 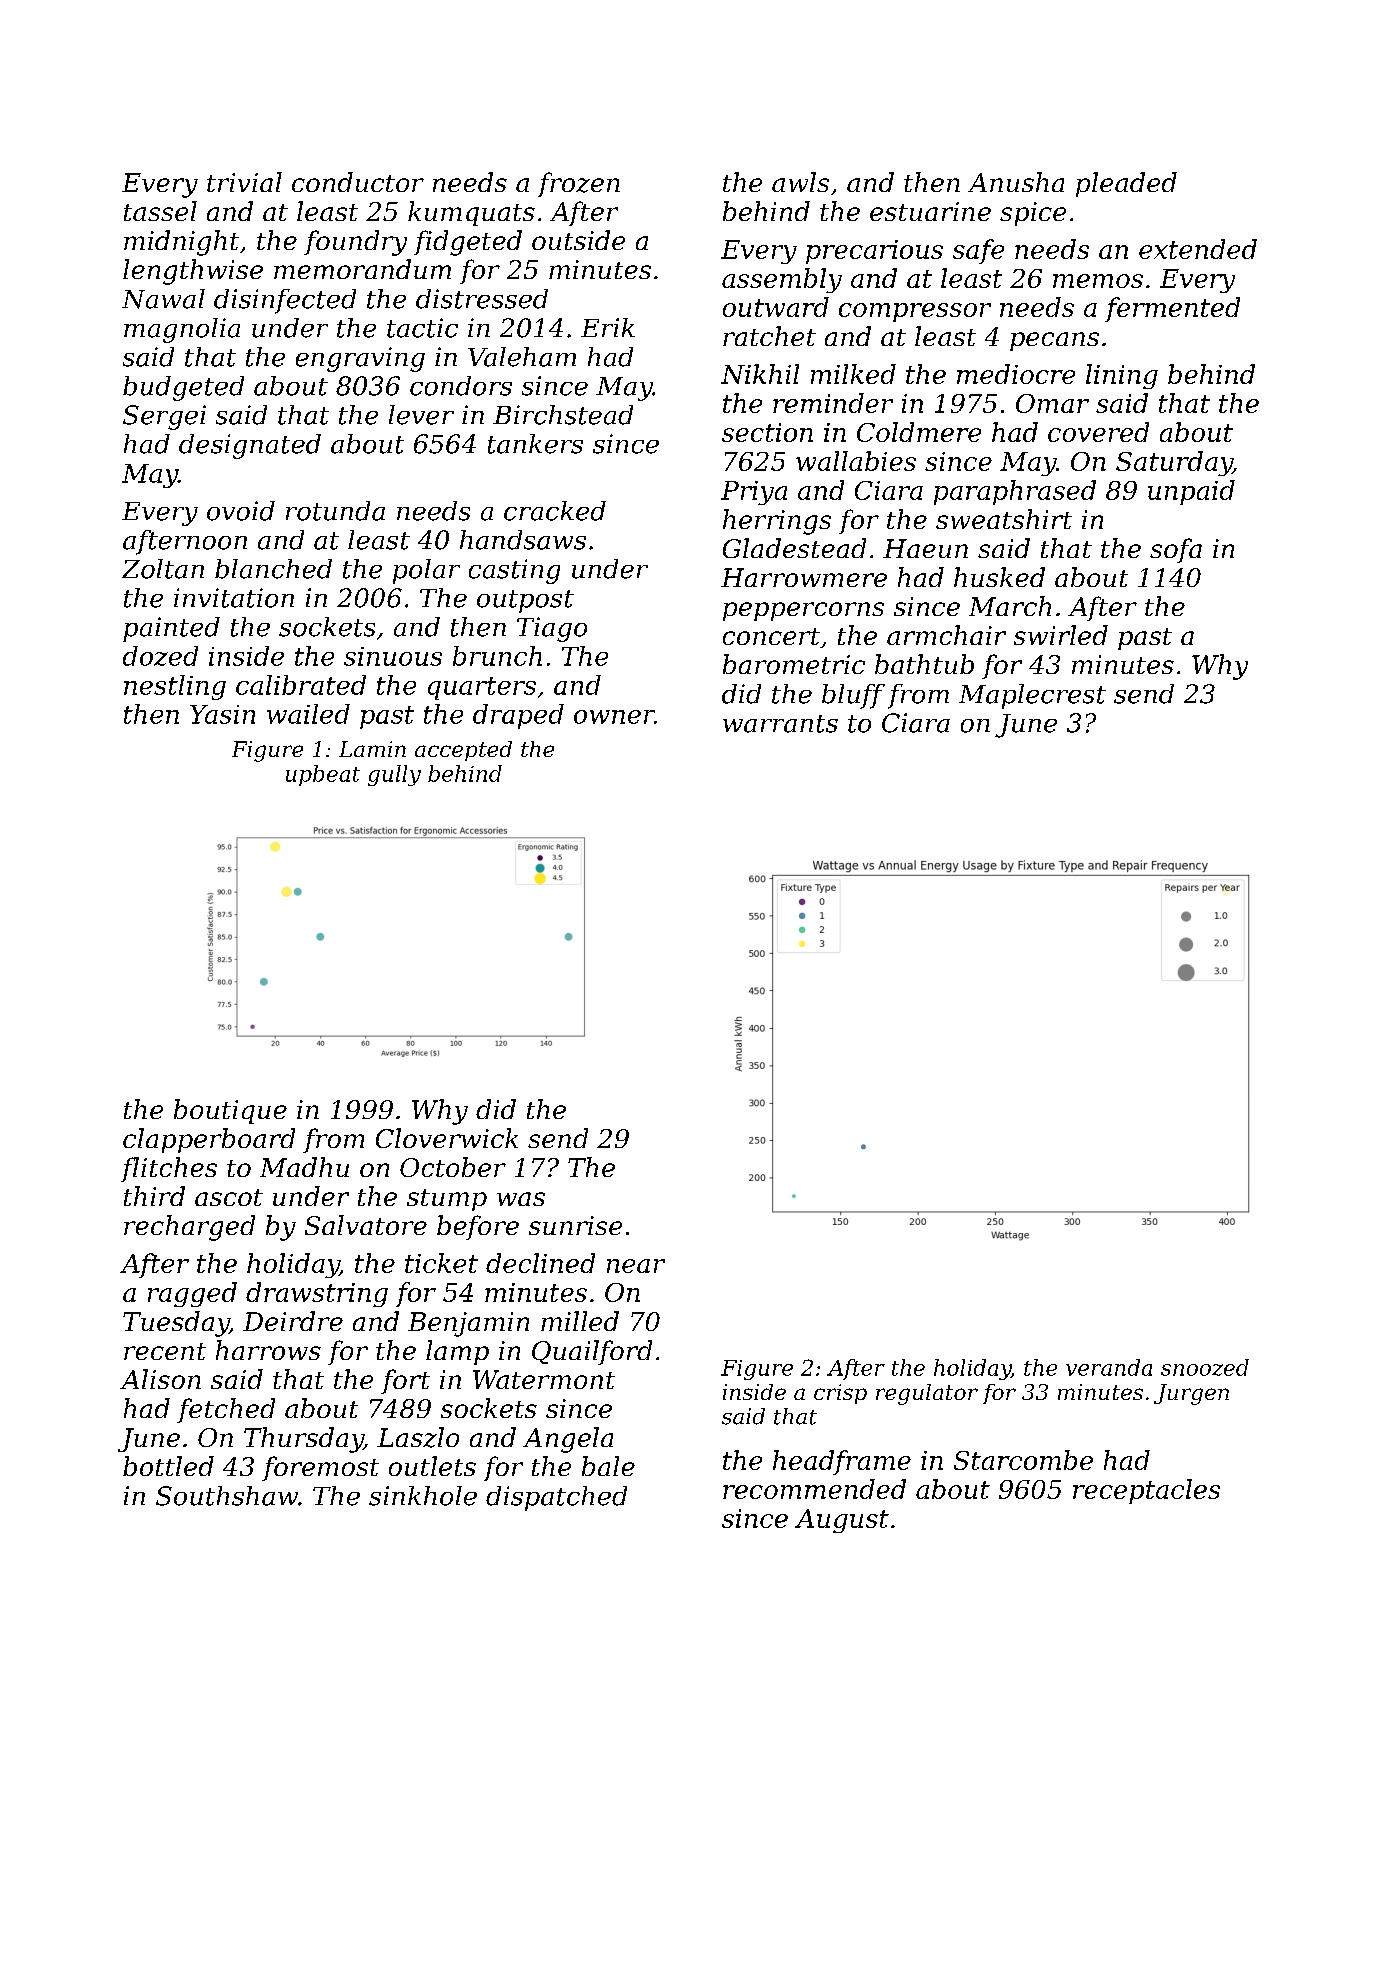 What do you see at coordinates (293, 1321) in the document?
I see `Deirdre` at bounding box center [293, 1321].
